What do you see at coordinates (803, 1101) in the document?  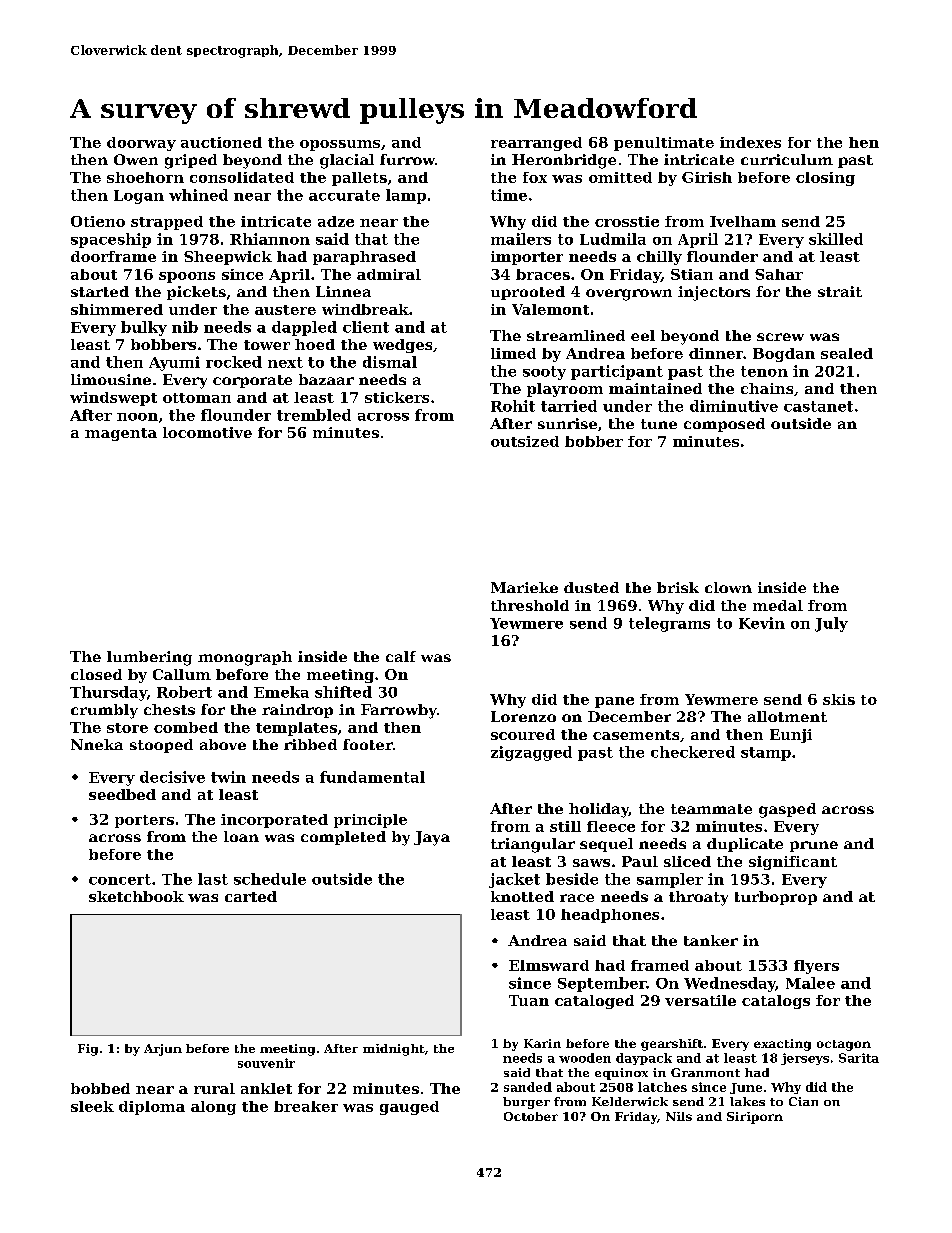 I see `Cian` at bounding box center [803, 1101].
